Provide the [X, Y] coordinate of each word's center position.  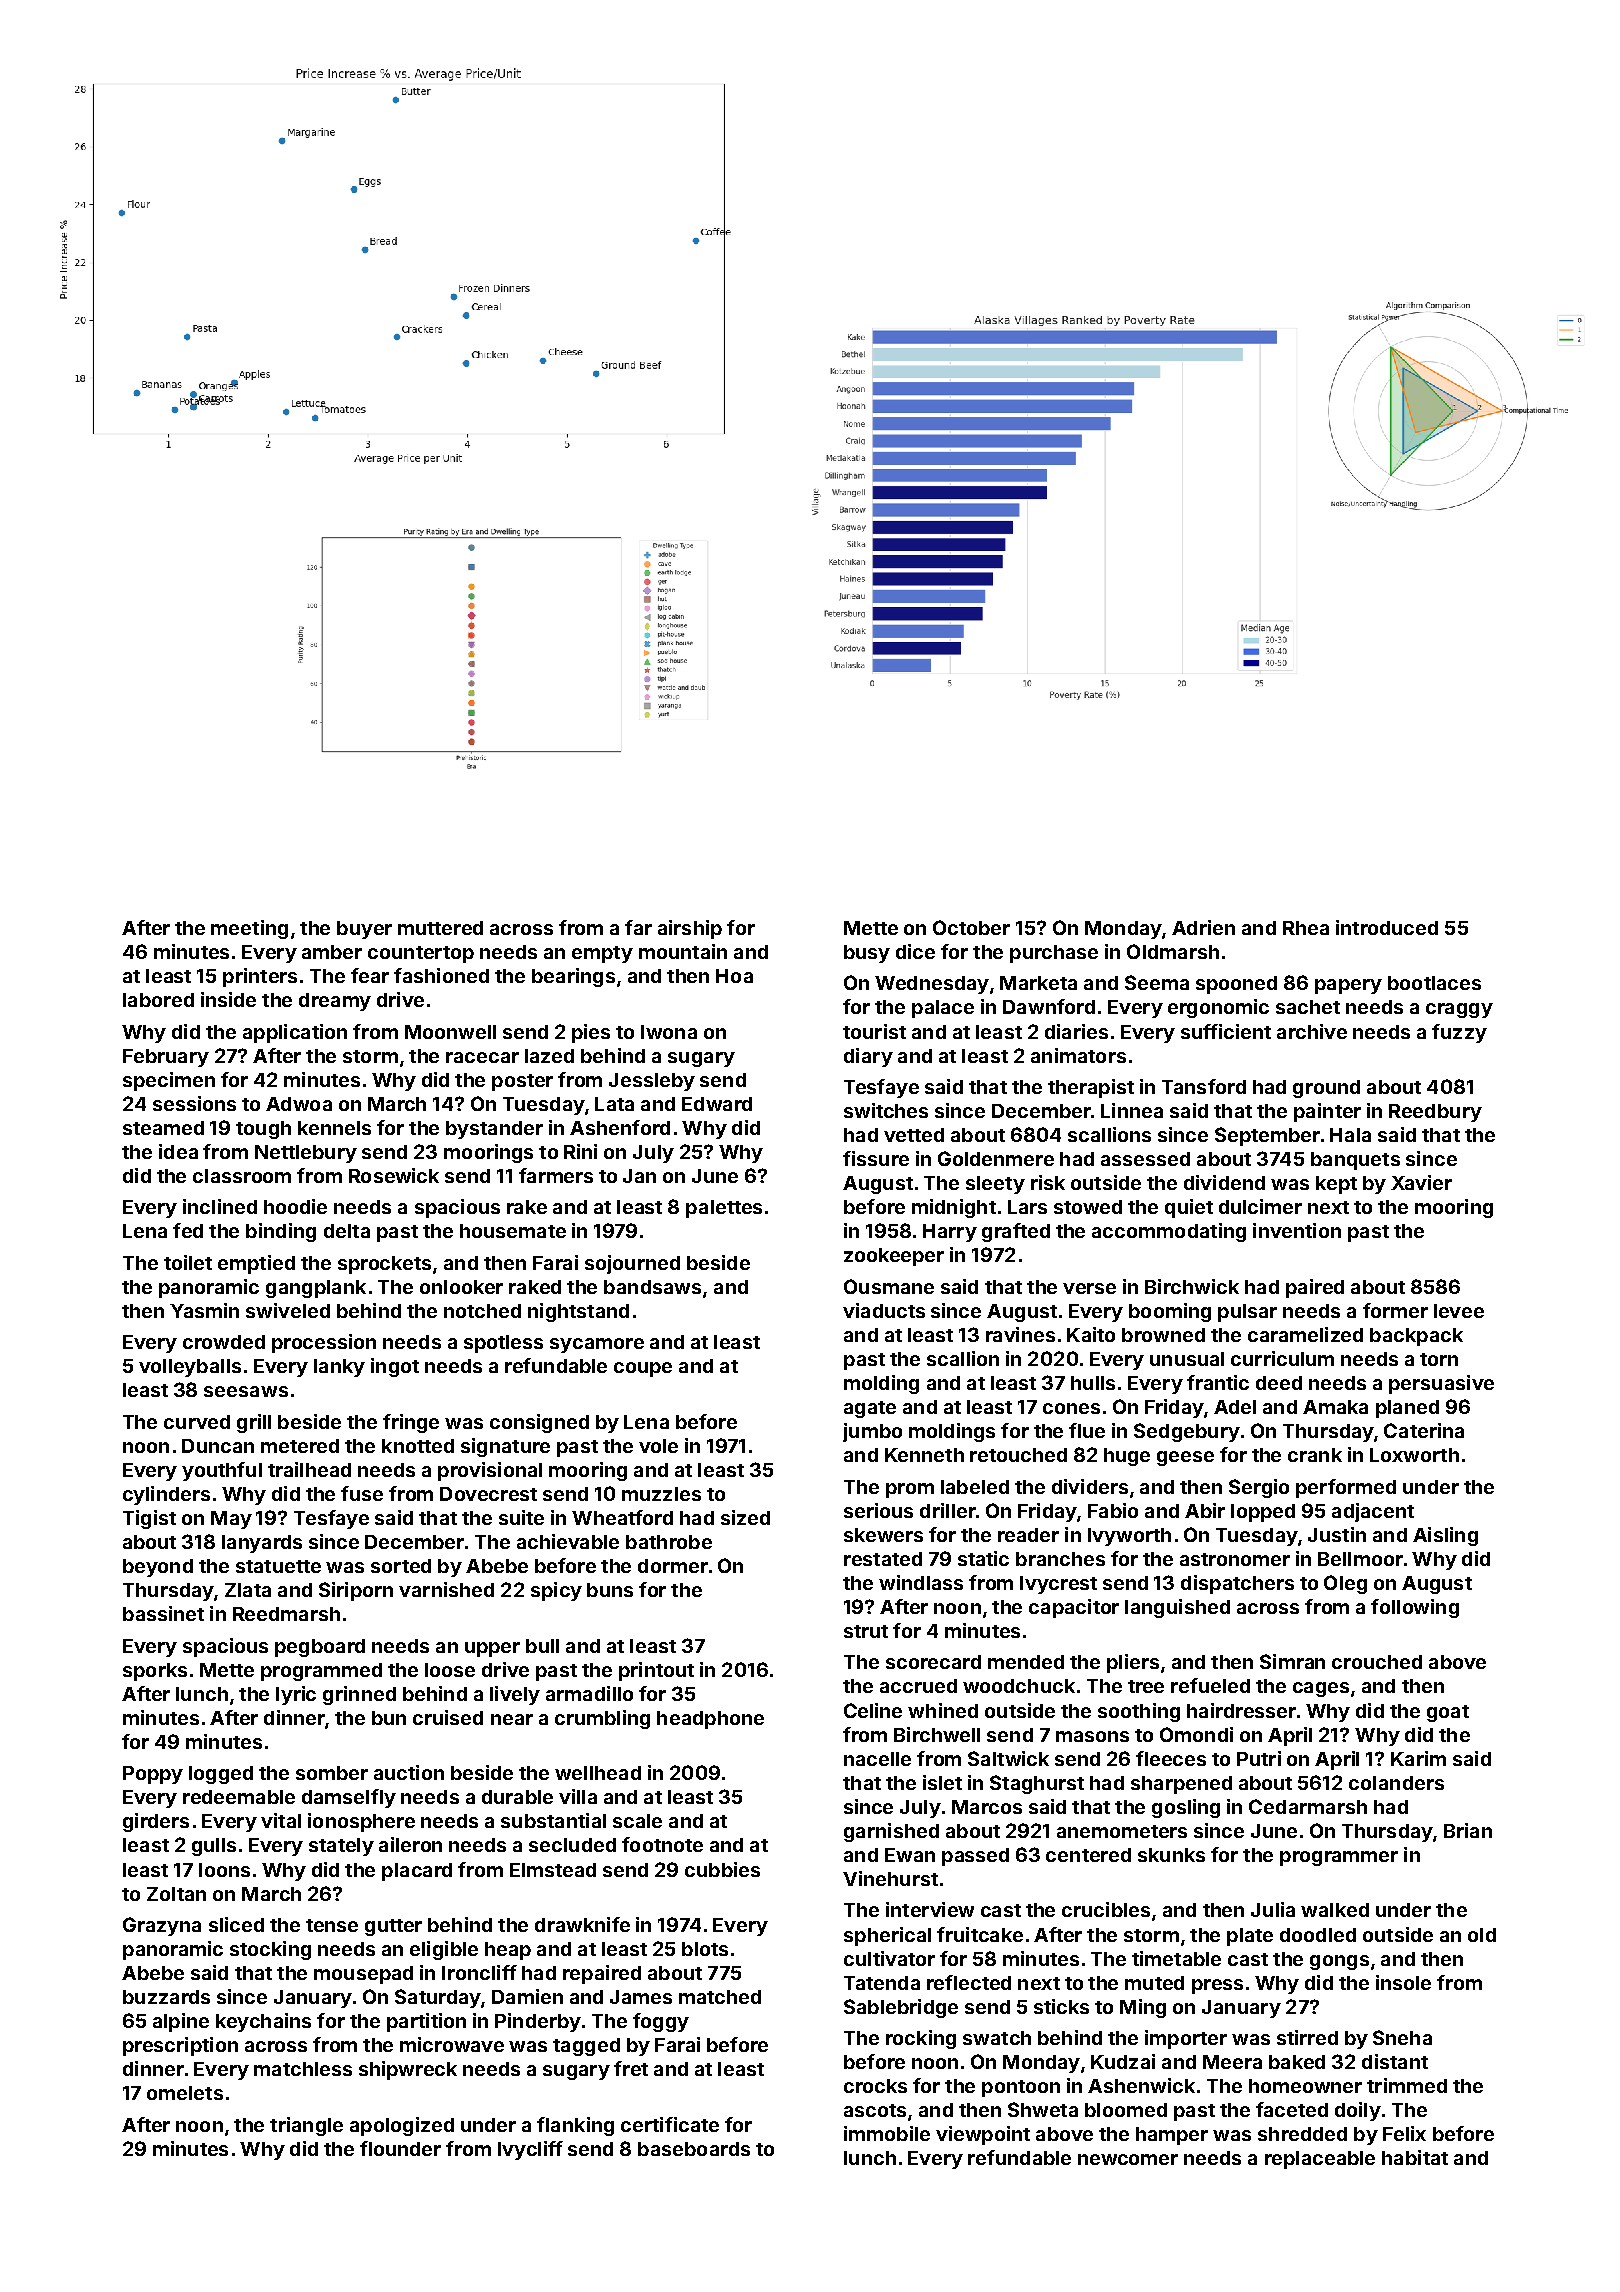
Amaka [1335, 1407]
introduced [1387, 927]
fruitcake [980, 1934]
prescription [180, 2046]
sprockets [384, 1265]
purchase [1054, 954]
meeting [249, 929]
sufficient [1226, 1031]
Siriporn [356, 1591]
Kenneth [924, 1455]
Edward [717, 1104]
